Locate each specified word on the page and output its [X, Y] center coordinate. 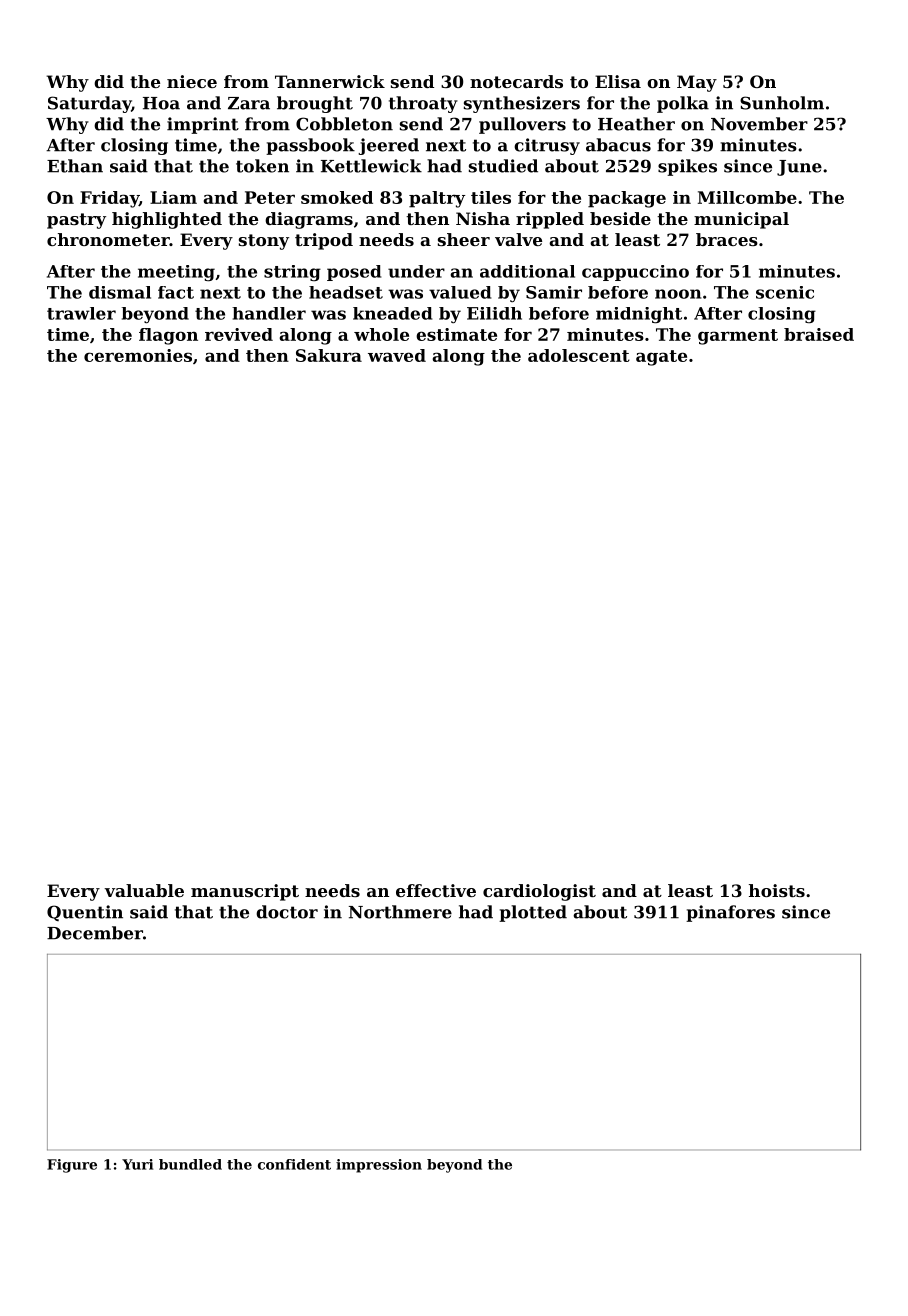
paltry [437, 199]
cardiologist [539, 892]
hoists [777, 890]
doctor [287, 912]
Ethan [75, 166]
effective [436, 890]
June [799, 168]
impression [379, 1166]
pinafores [730, 913]
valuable [144, 890]
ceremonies [138, 355]
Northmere [400, 912]
